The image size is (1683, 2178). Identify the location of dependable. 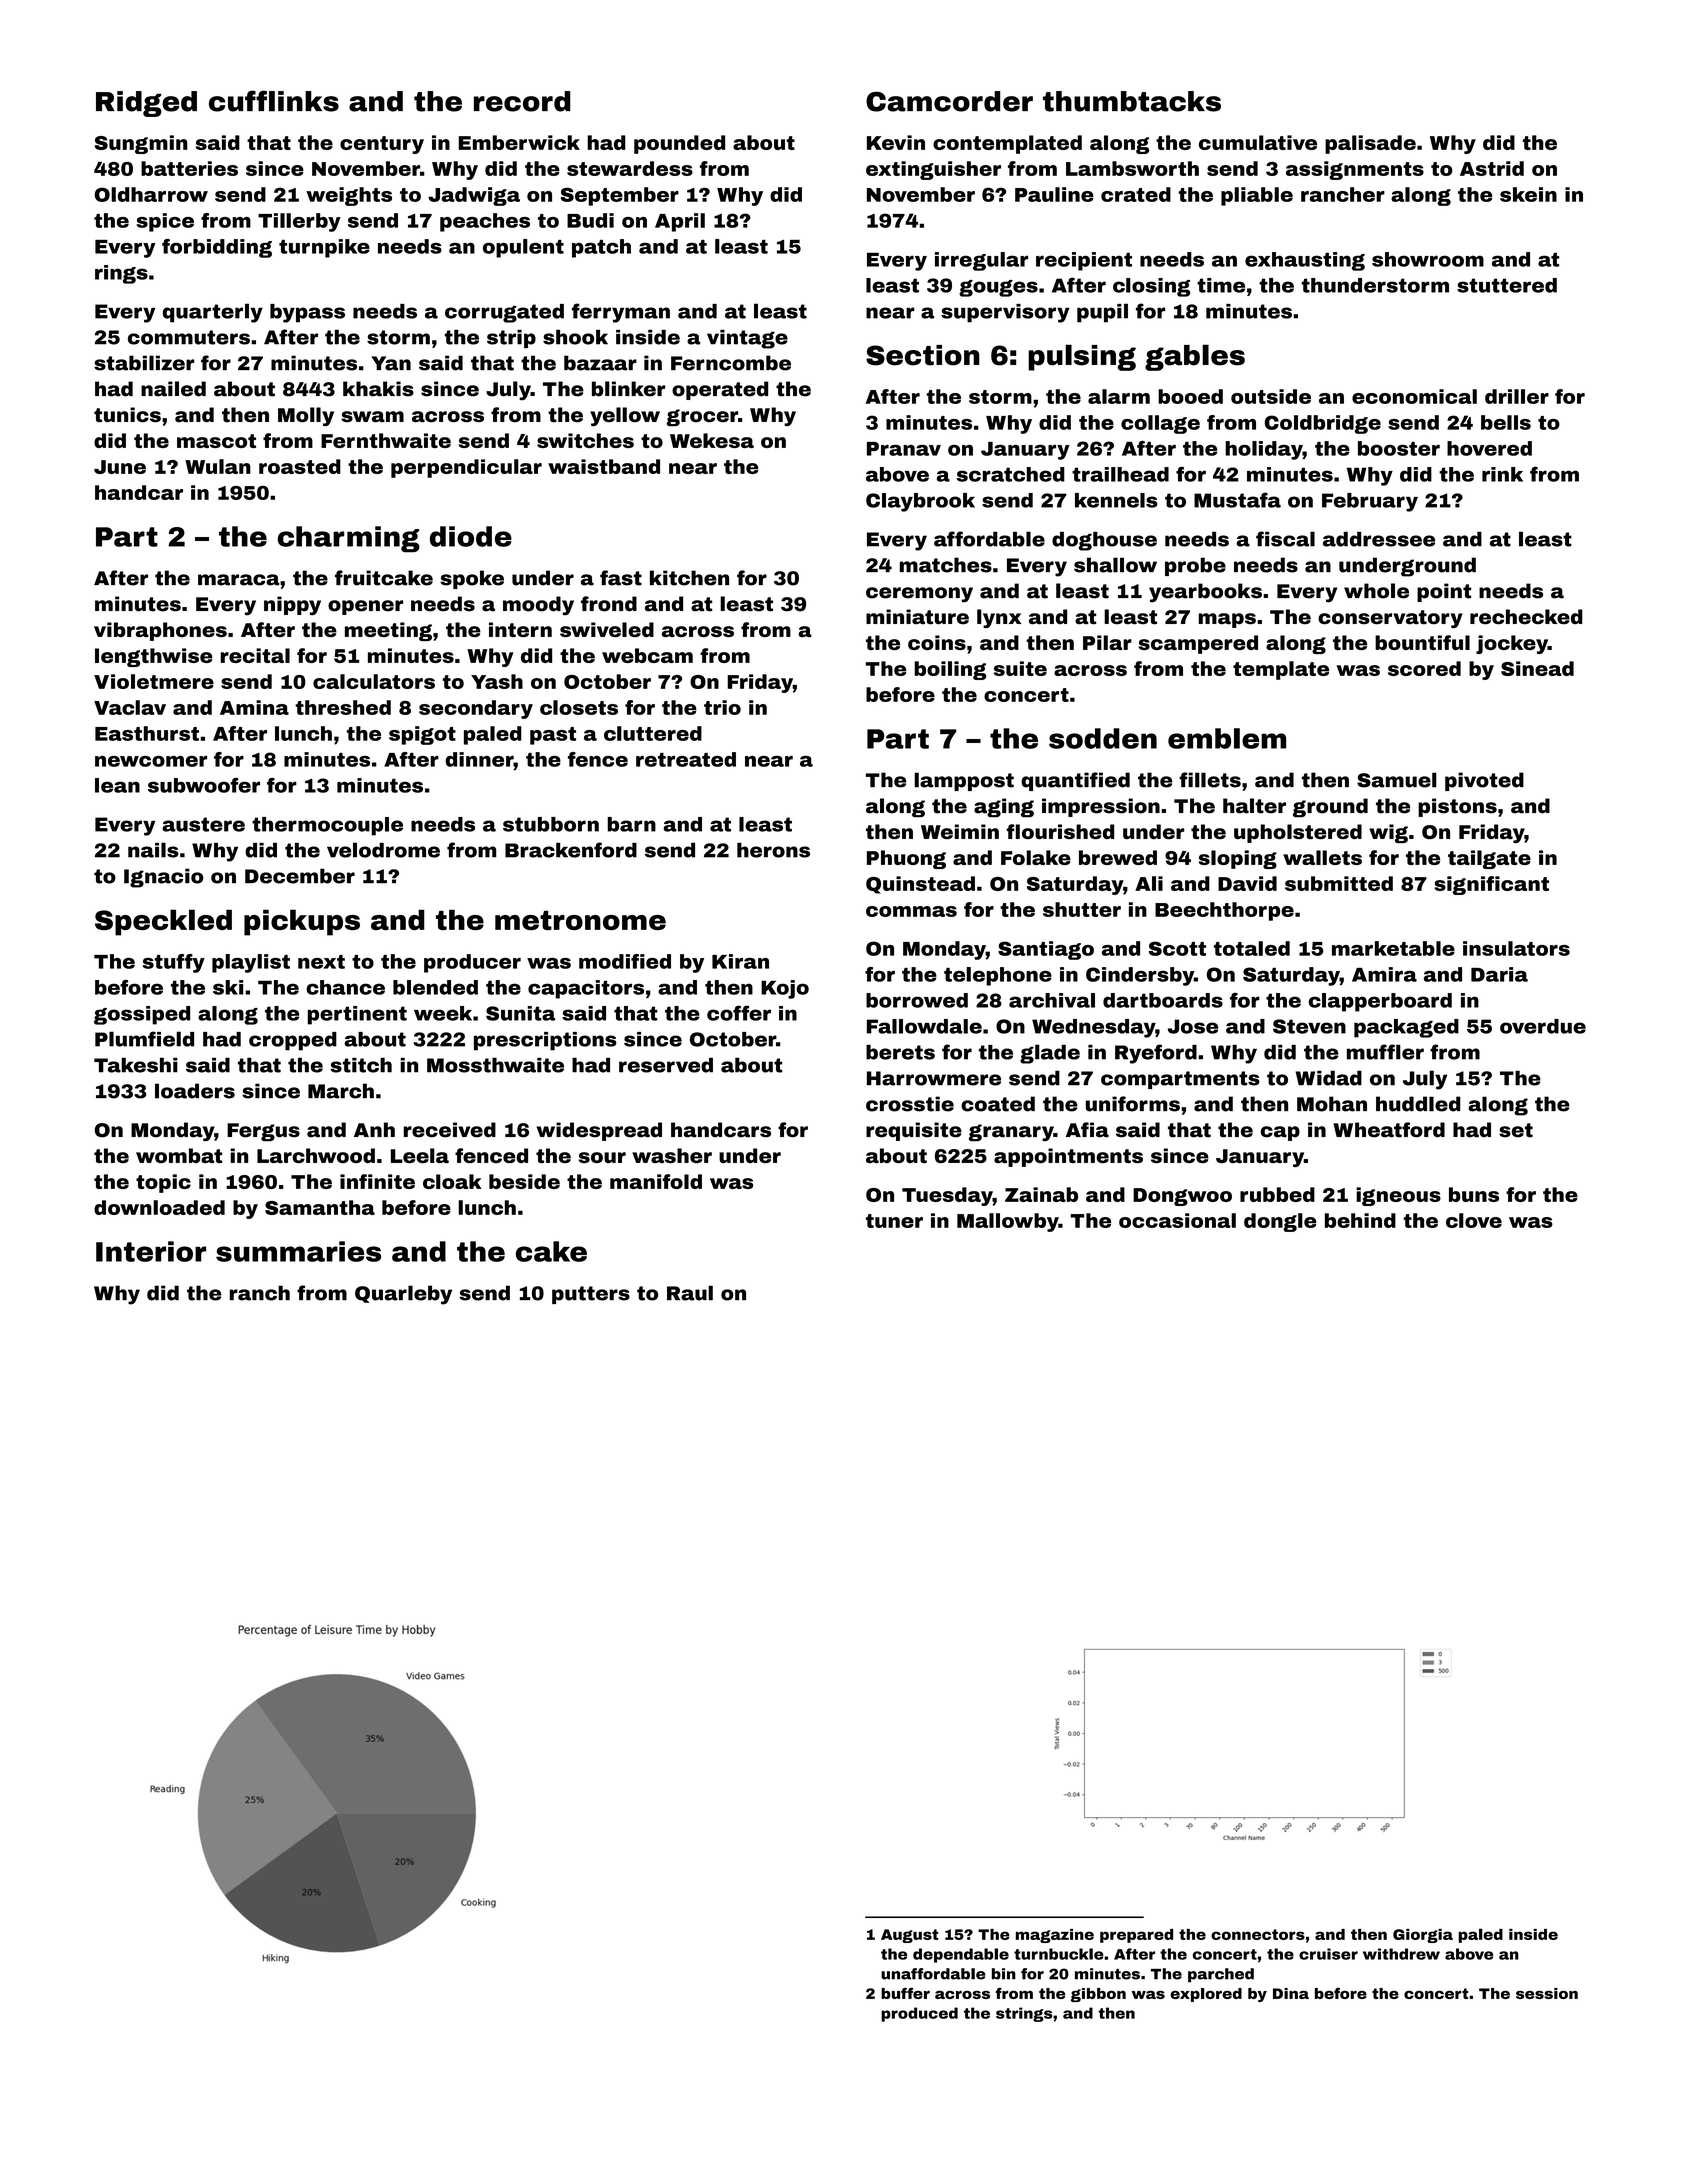
(961, 1955).
